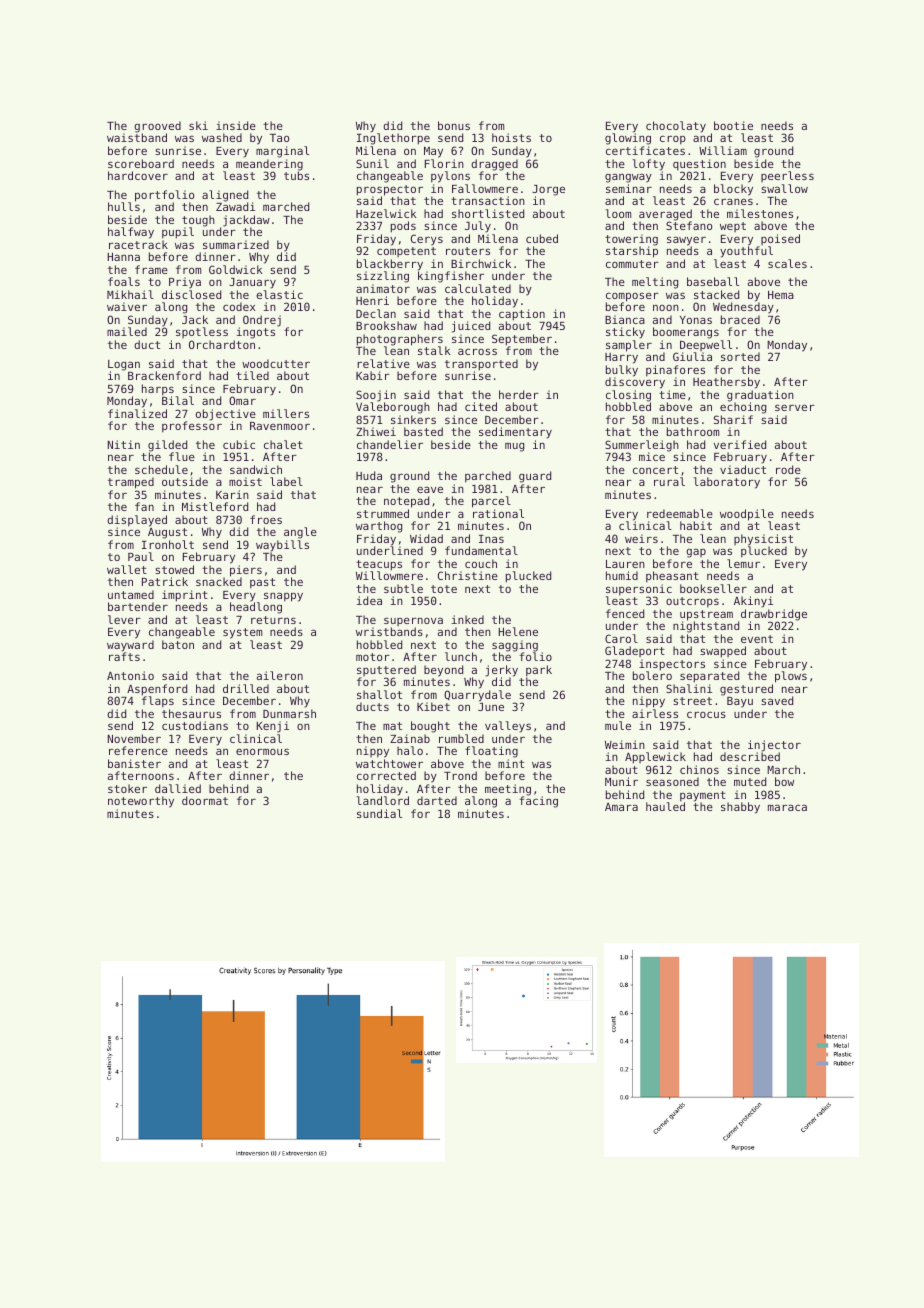 This screenshot has width=924, height=1308. What do you see at coordinates (127, 788) in the screenshot?
I see `stoker` at bounding box center [127, 788].
